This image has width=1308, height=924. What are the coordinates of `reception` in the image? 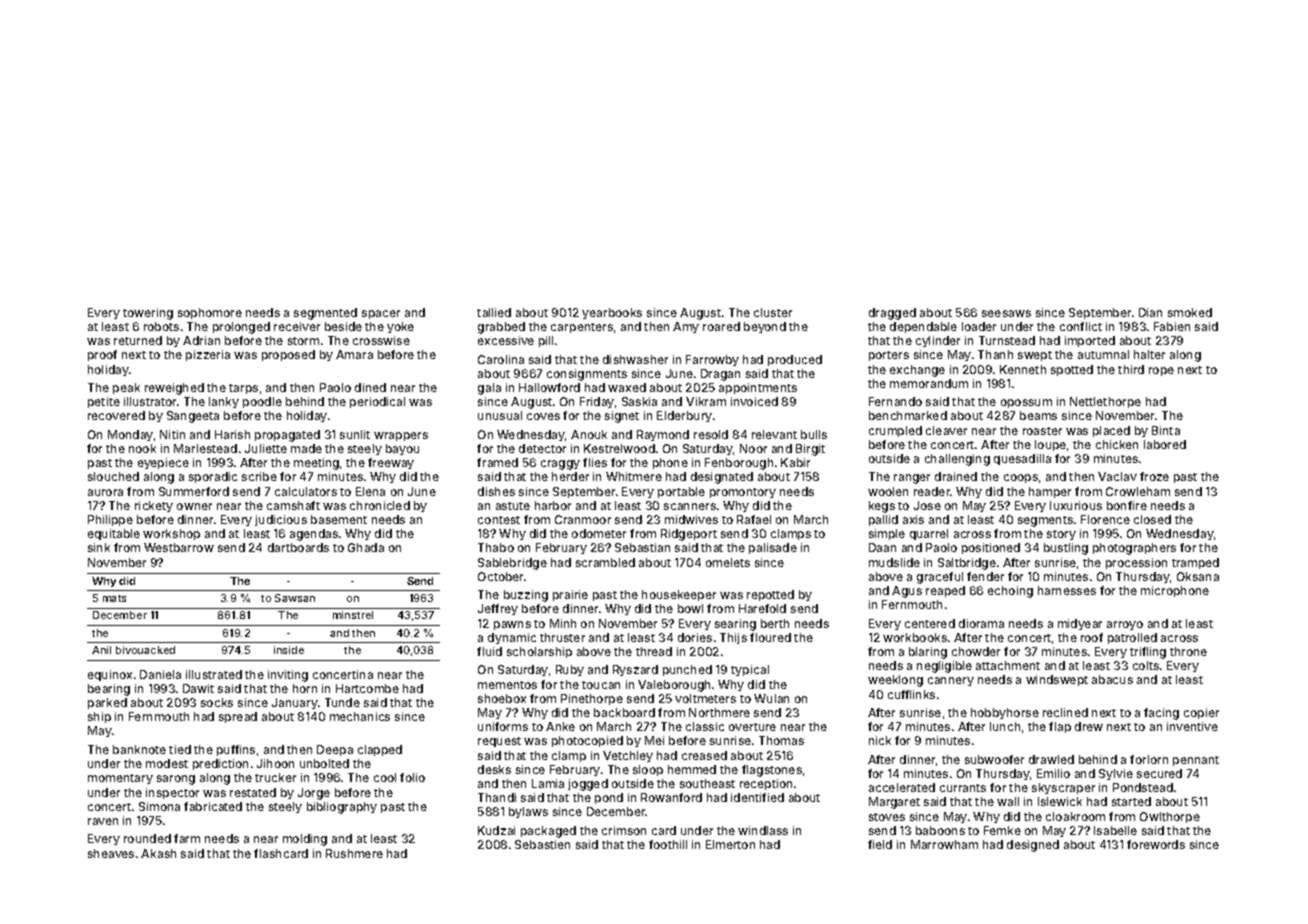 It's located at (766, 784).
